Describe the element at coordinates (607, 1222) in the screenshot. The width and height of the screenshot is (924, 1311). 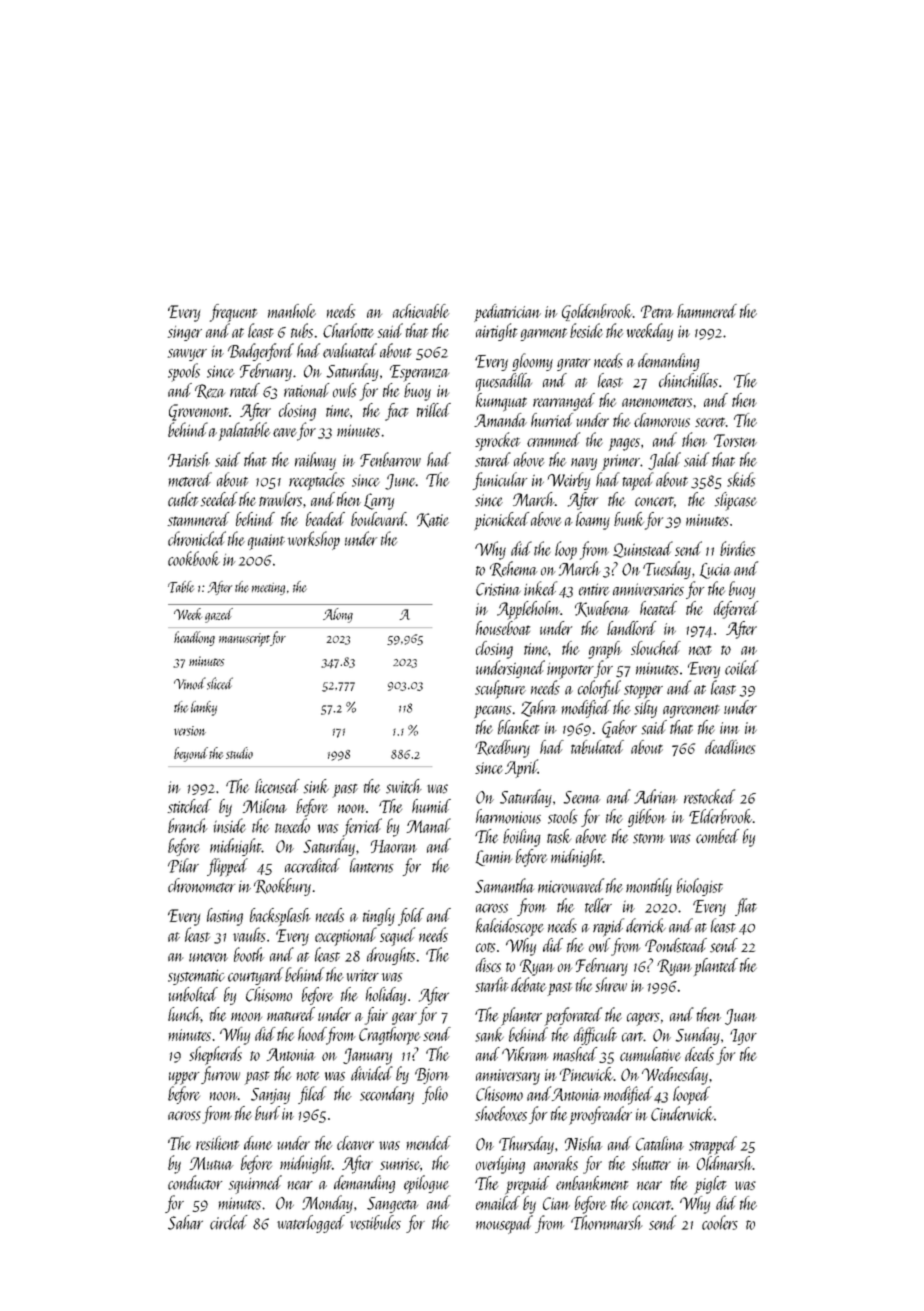
I see `Thornmarsh` at that location.
